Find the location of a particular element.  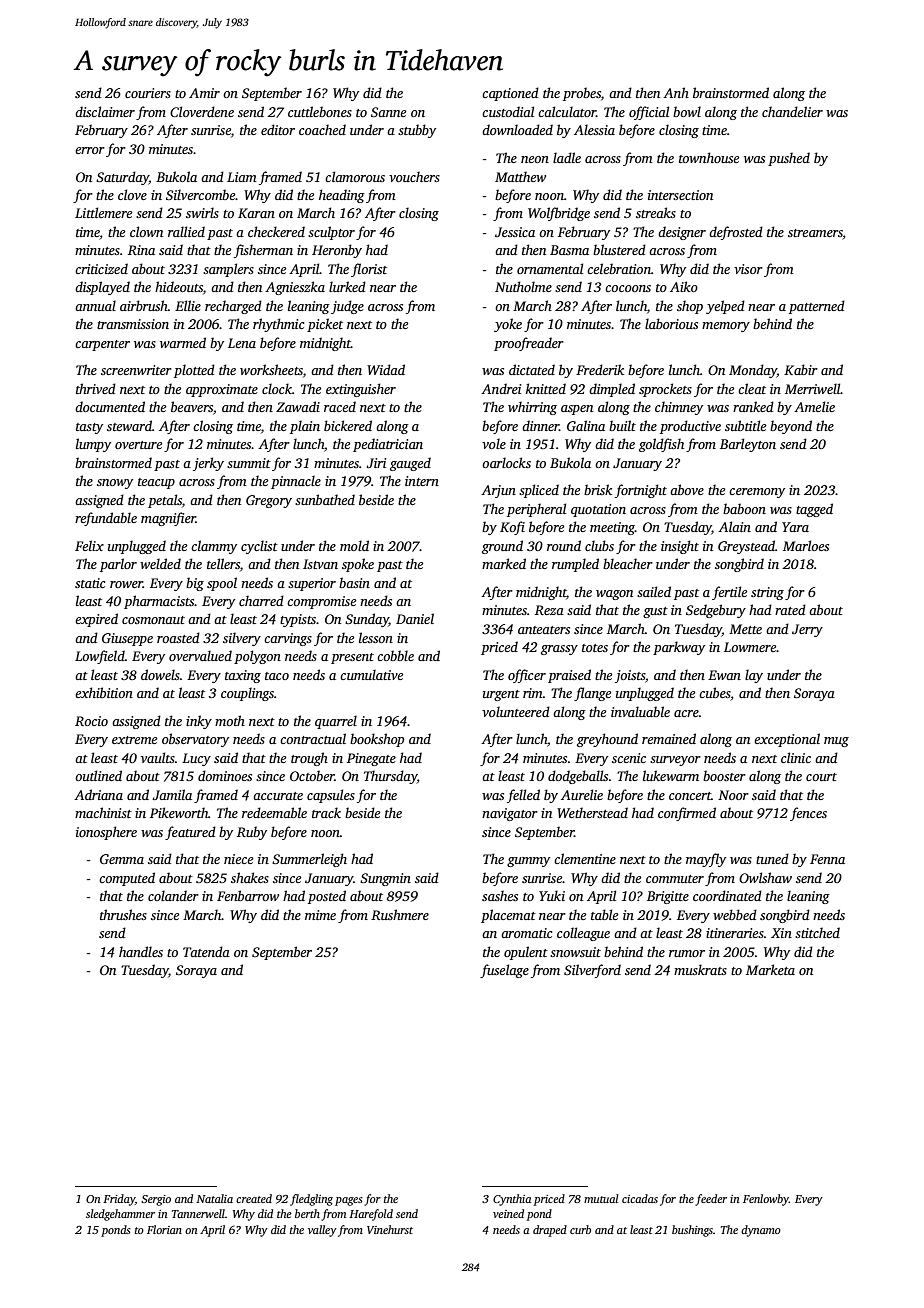

booster is located at coordinates (724, 775).
